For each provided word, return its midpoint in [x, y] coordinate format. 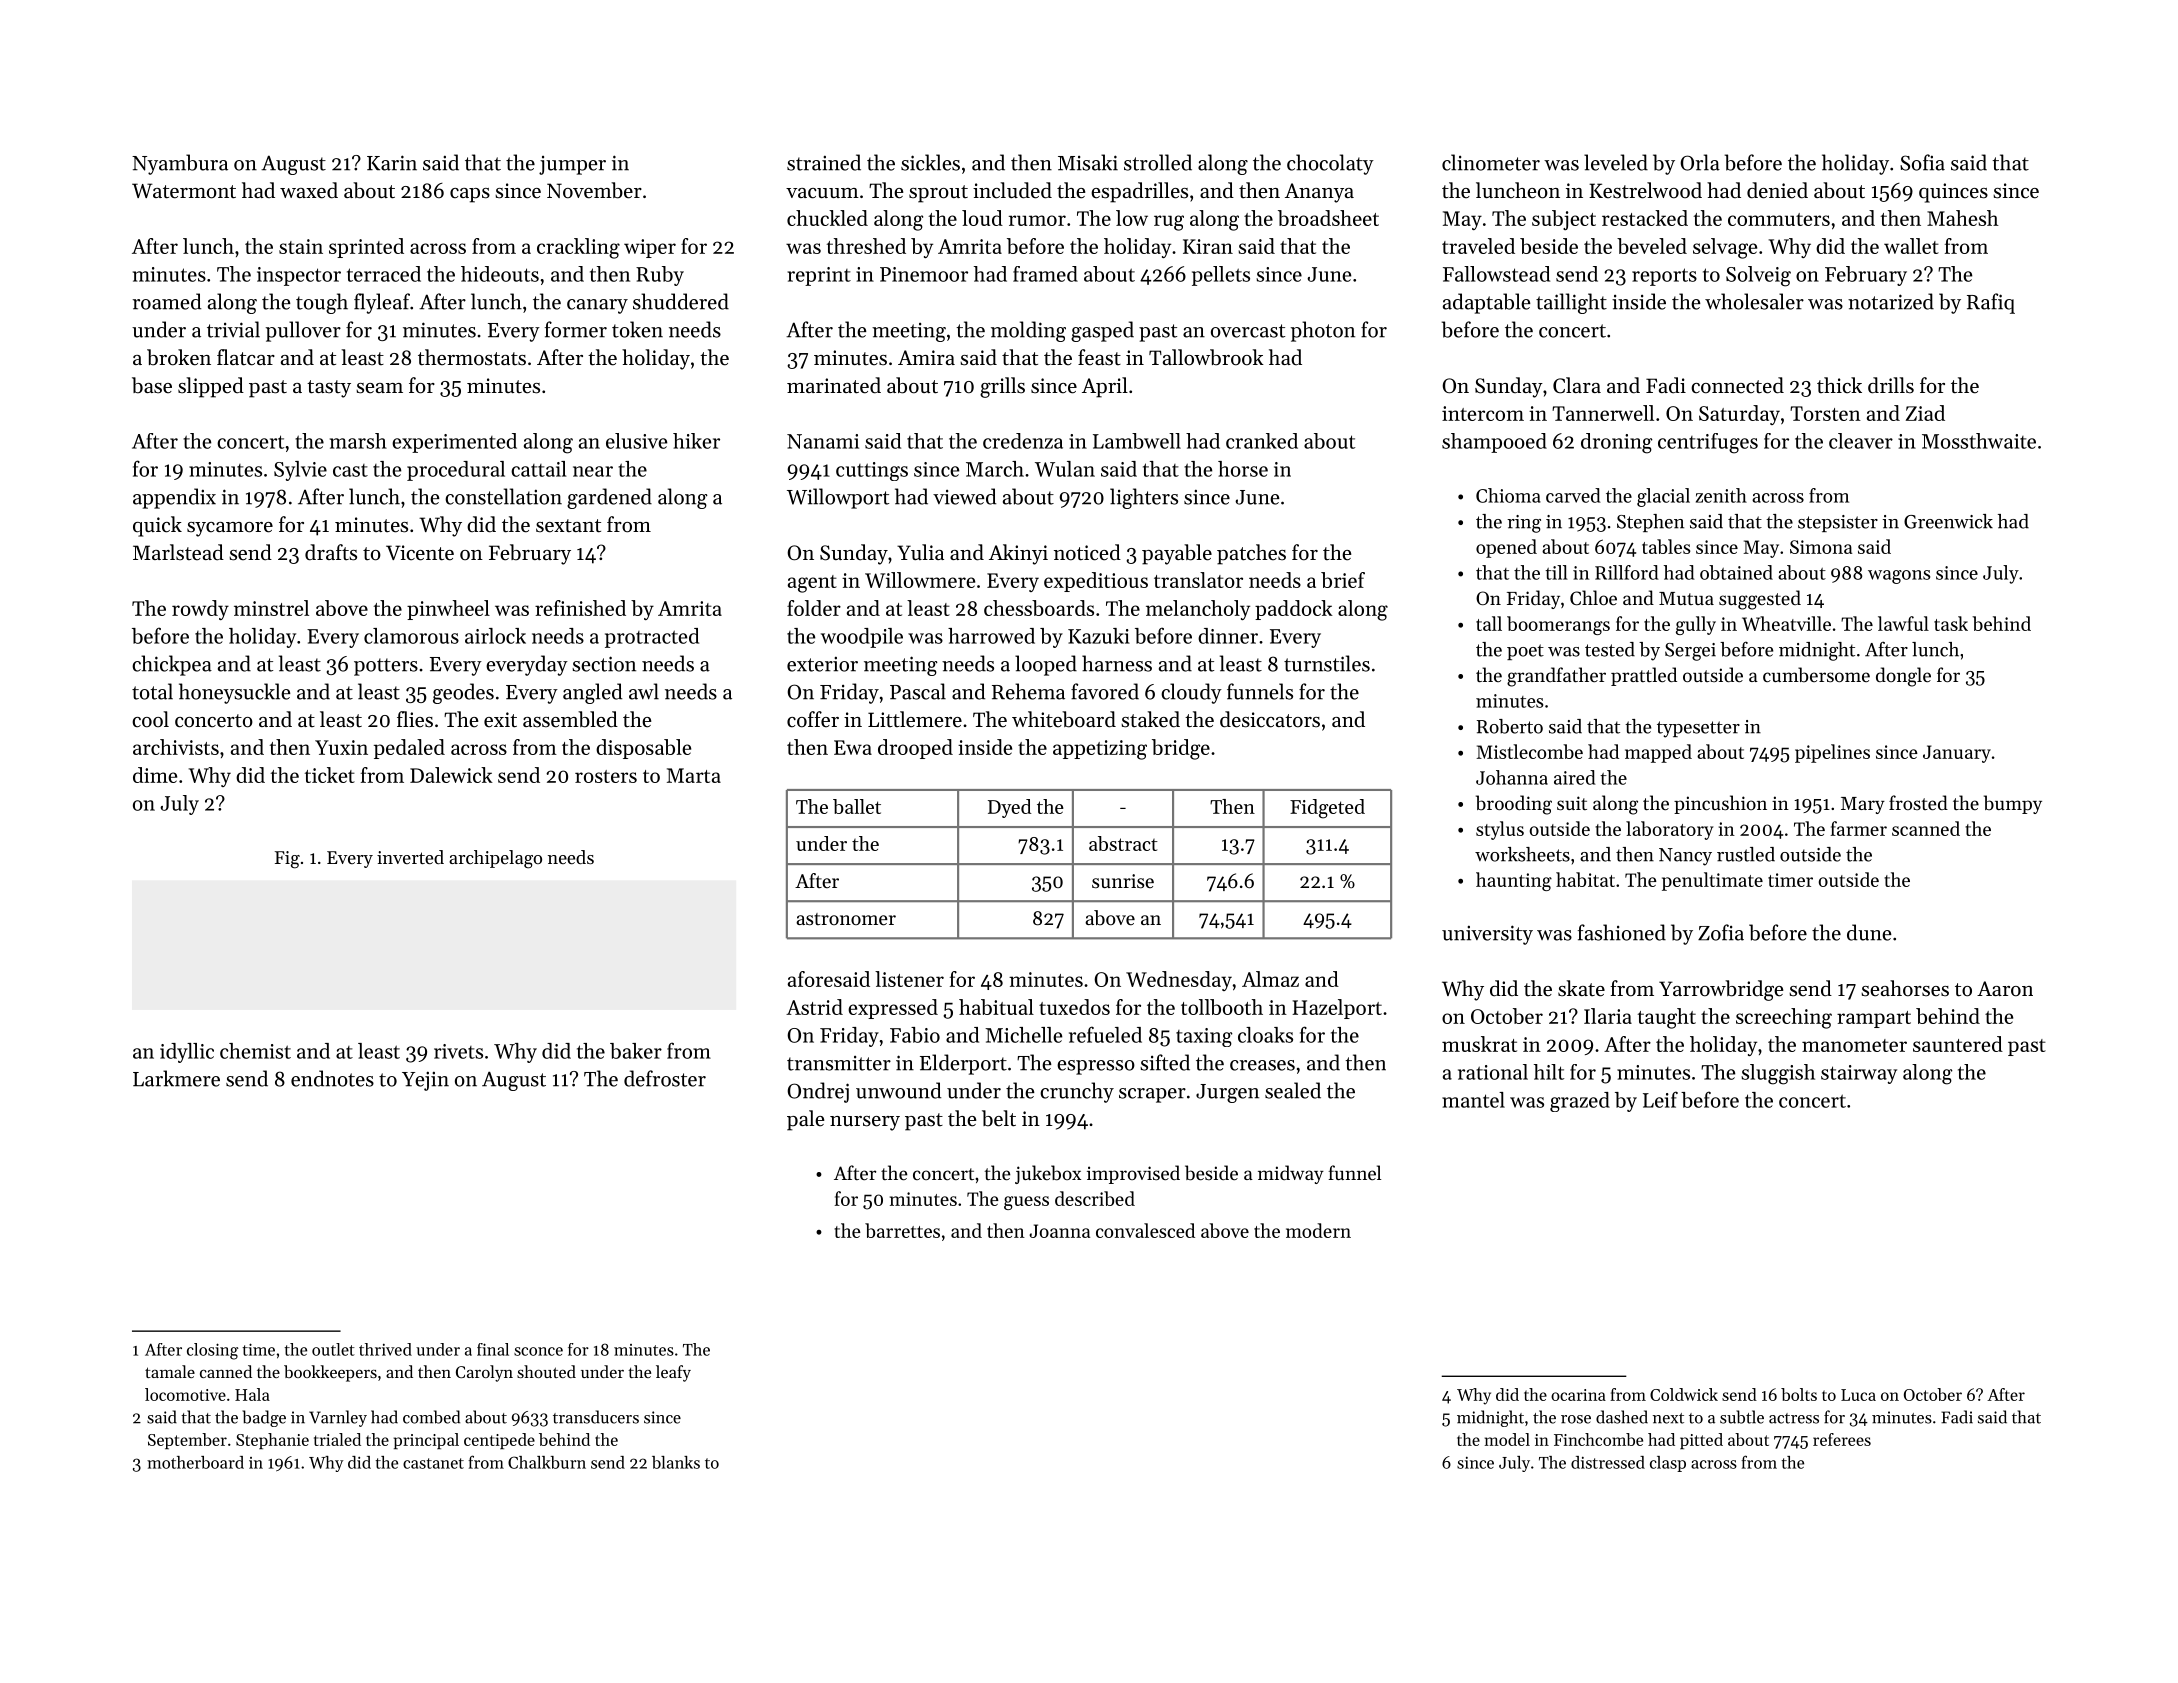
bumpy [2013, 804]
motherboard [195, 1462]
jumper [572, 165]
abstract [1123, 843]
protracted [652, 638]
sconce [538, 1351]
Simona [1821, 547]
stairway [1859, 1074]
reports [1664, 277]
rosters [606, 776]
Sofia [1922, 162]
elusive [636, 441]
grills [1002, 387]
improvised [1133, 1174]
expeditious [1096, 582]
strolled [1158, 162]
